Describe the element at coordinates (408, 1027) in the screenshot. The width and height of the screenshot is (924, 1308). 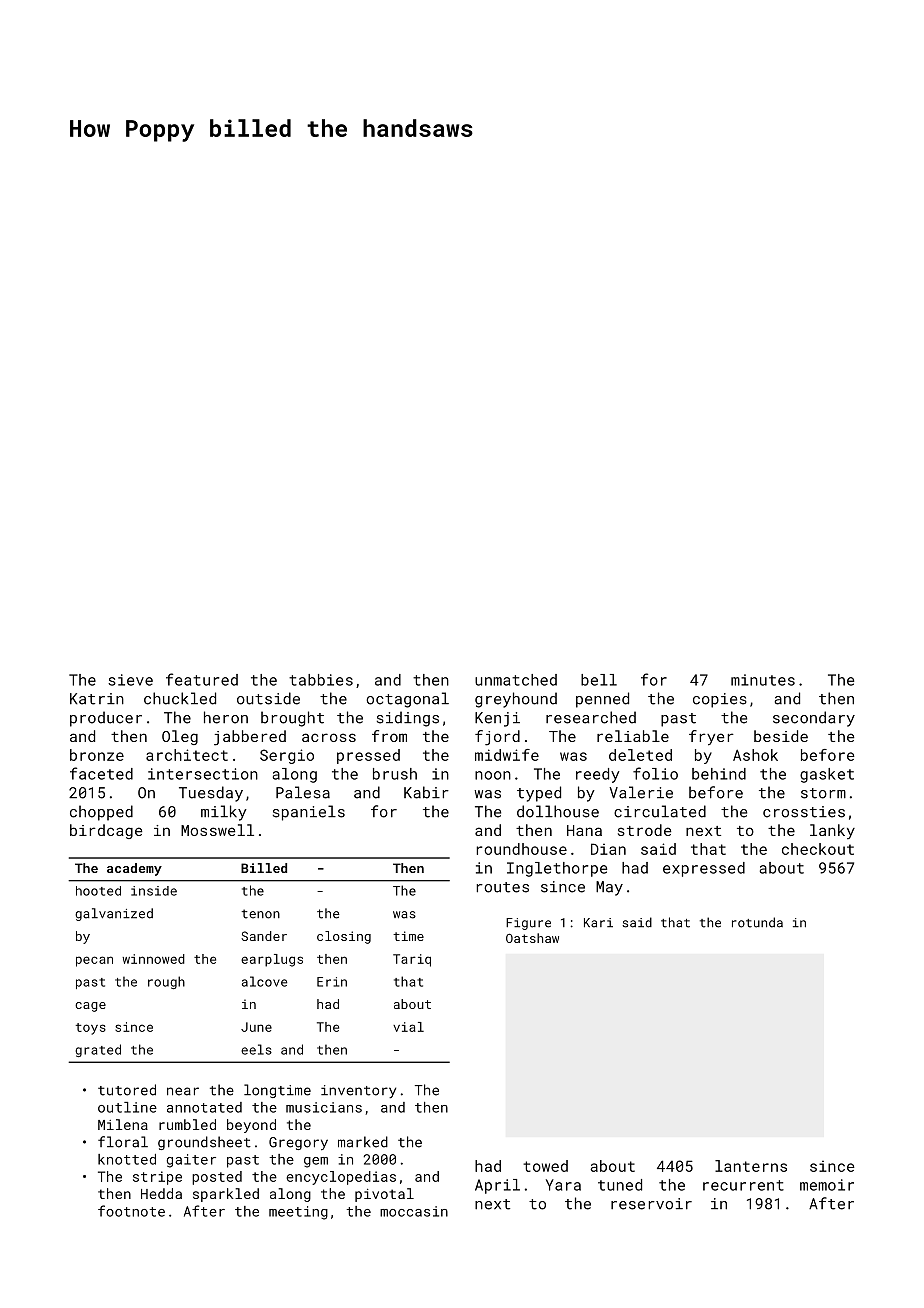
I see `vial` at that location.
